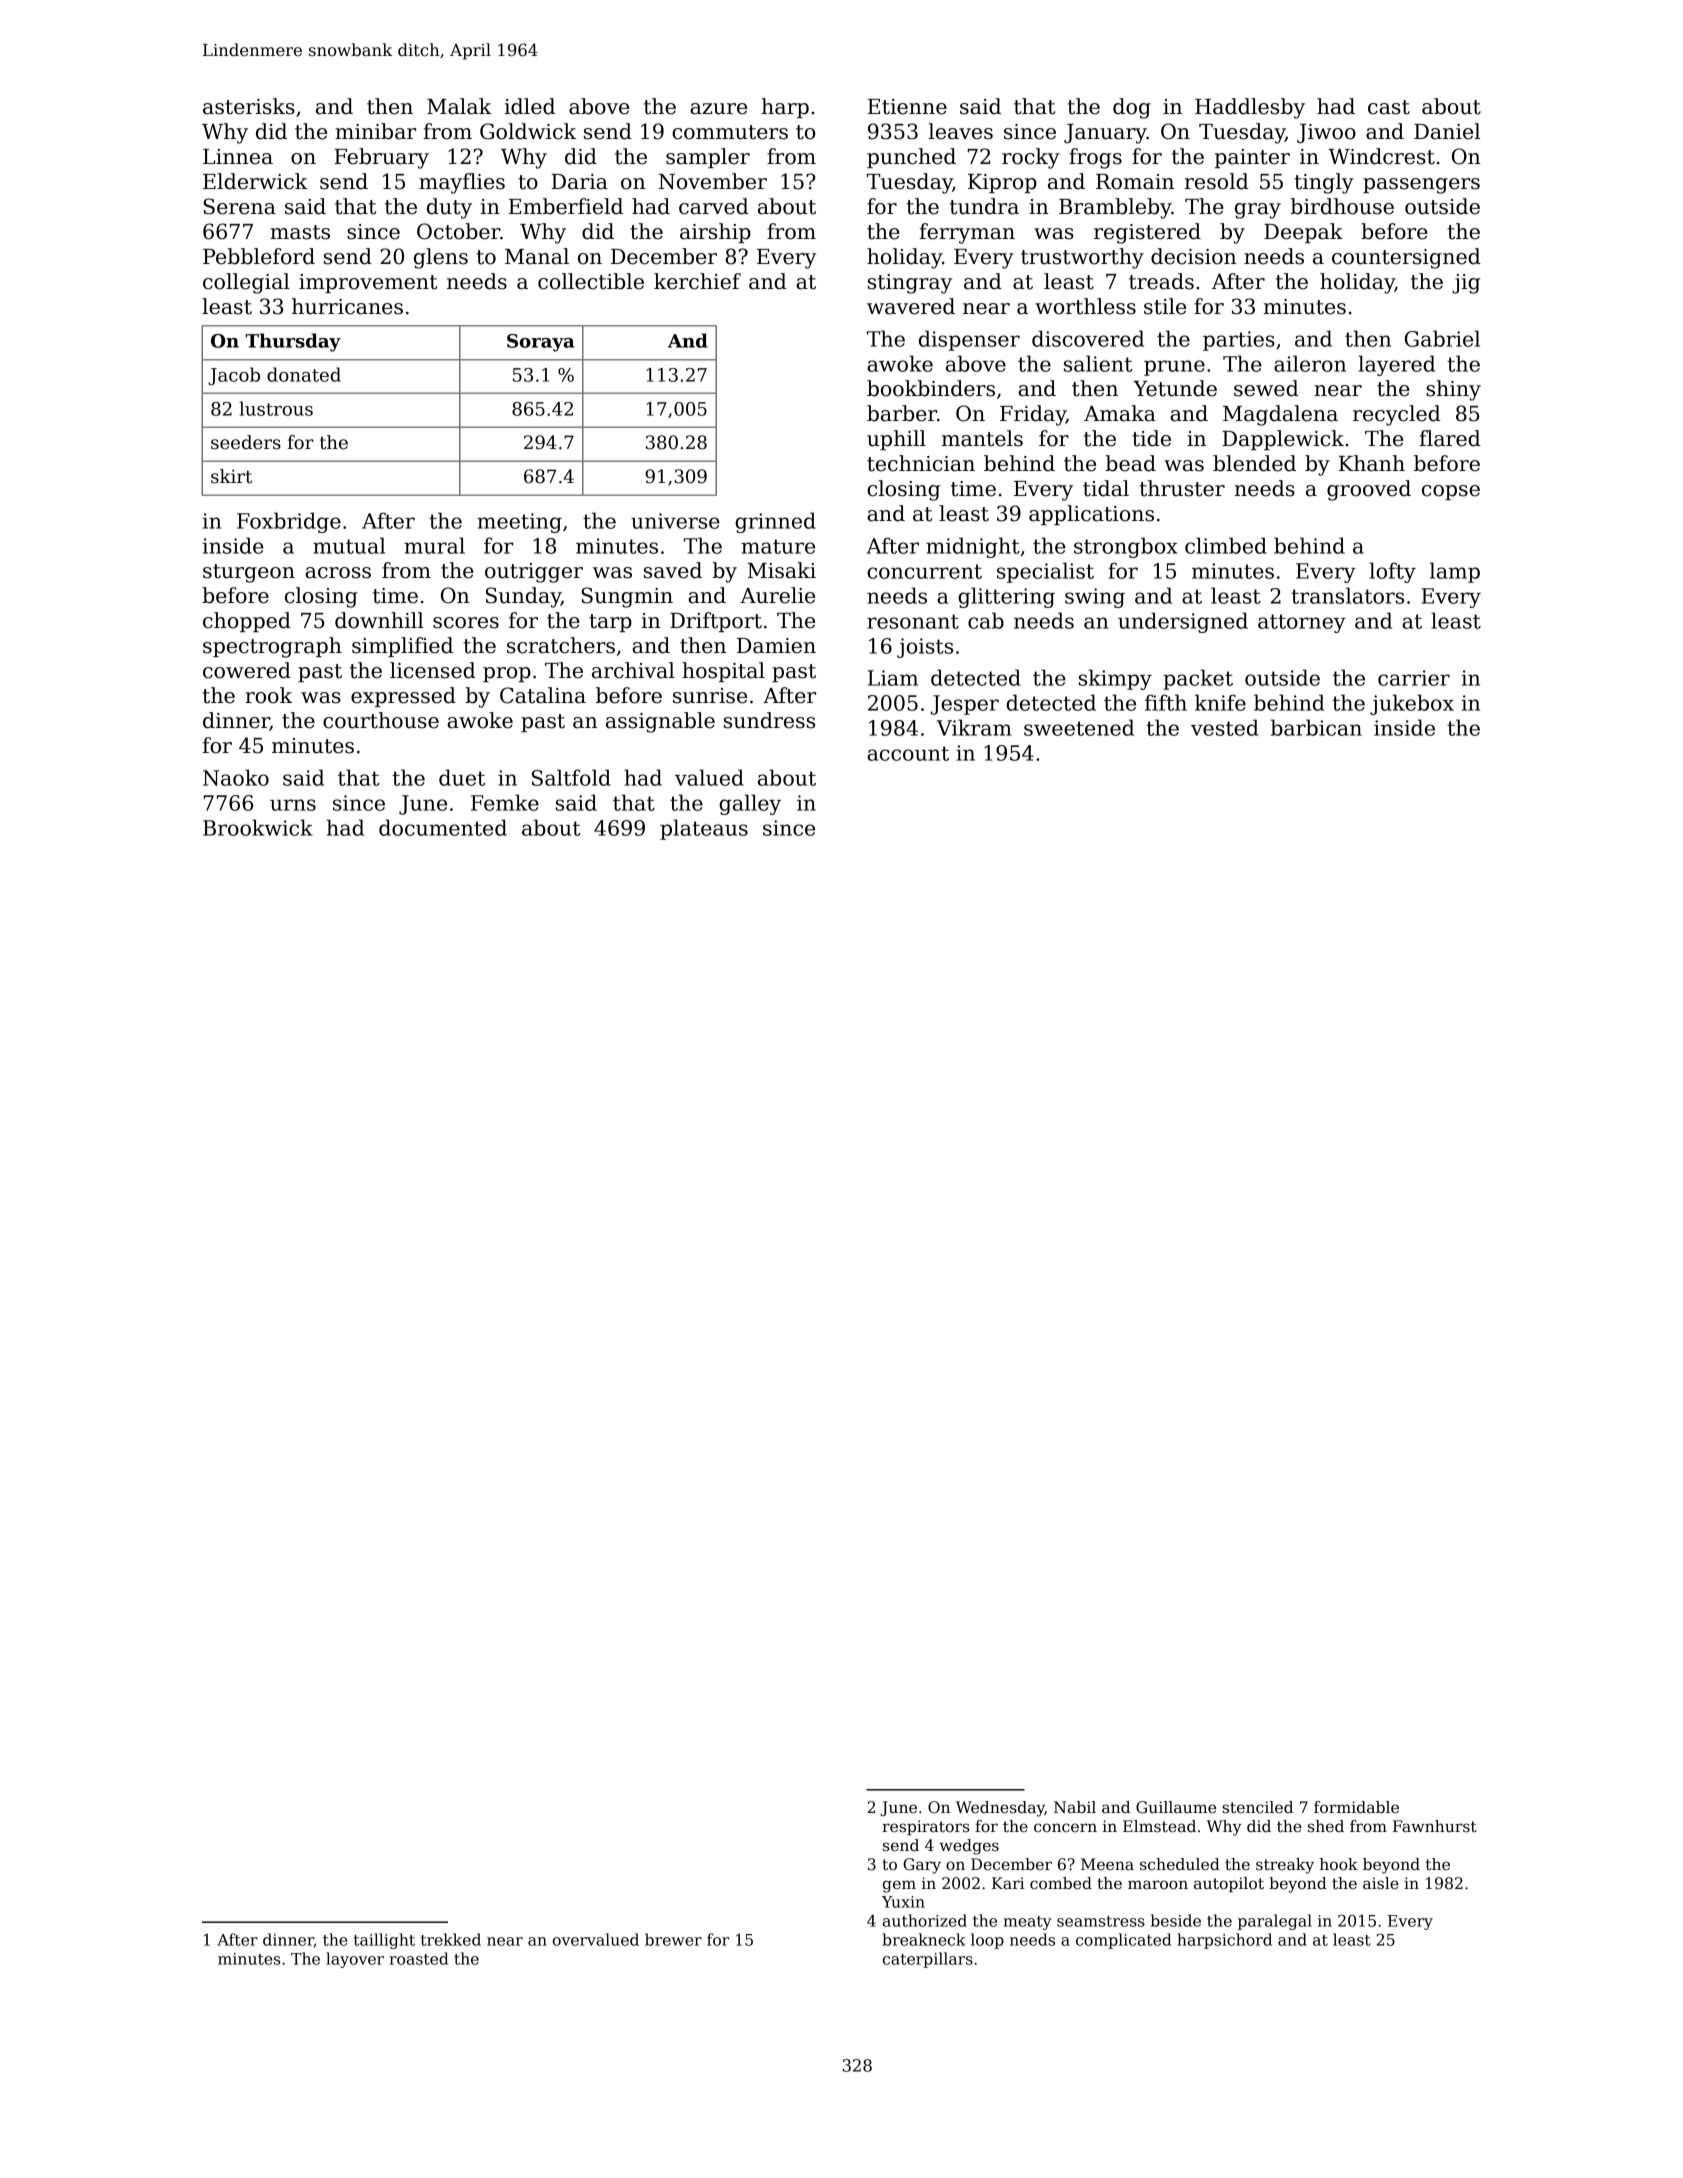 The width and height of the screenshot is (1683, 2178). Describe the element at coordinates (718, 109) in the screenshot. I see `azure` at that location.
